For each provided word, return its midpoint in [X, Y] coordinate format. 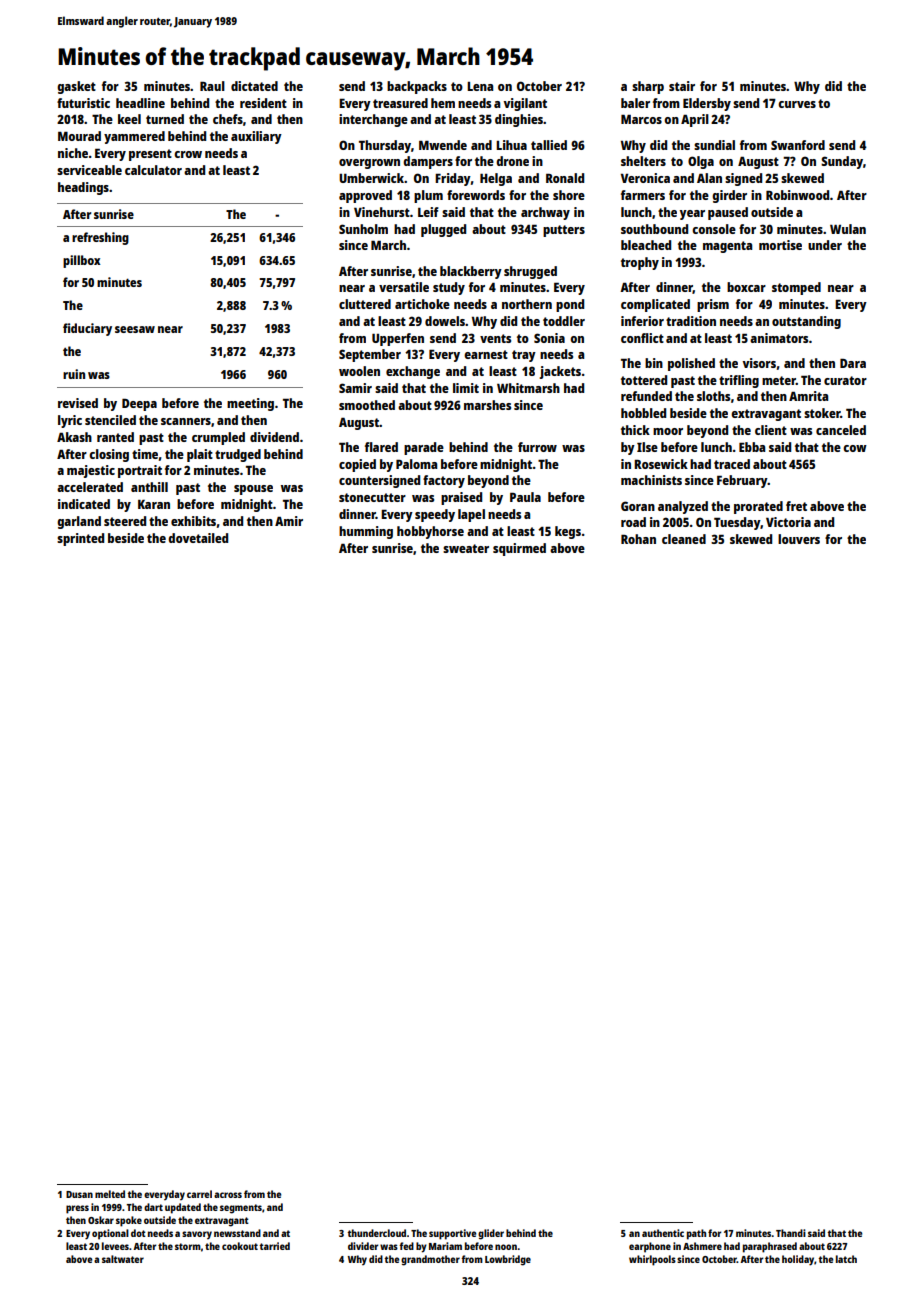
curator [845, 380]
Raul [212, 86]
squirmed [519, 549]
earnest [486, 354]
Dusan [79, 1194]
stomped [796, 288]
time [145, 454]
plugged [443, 230]
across [228, 1195]
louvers [799, 539]
